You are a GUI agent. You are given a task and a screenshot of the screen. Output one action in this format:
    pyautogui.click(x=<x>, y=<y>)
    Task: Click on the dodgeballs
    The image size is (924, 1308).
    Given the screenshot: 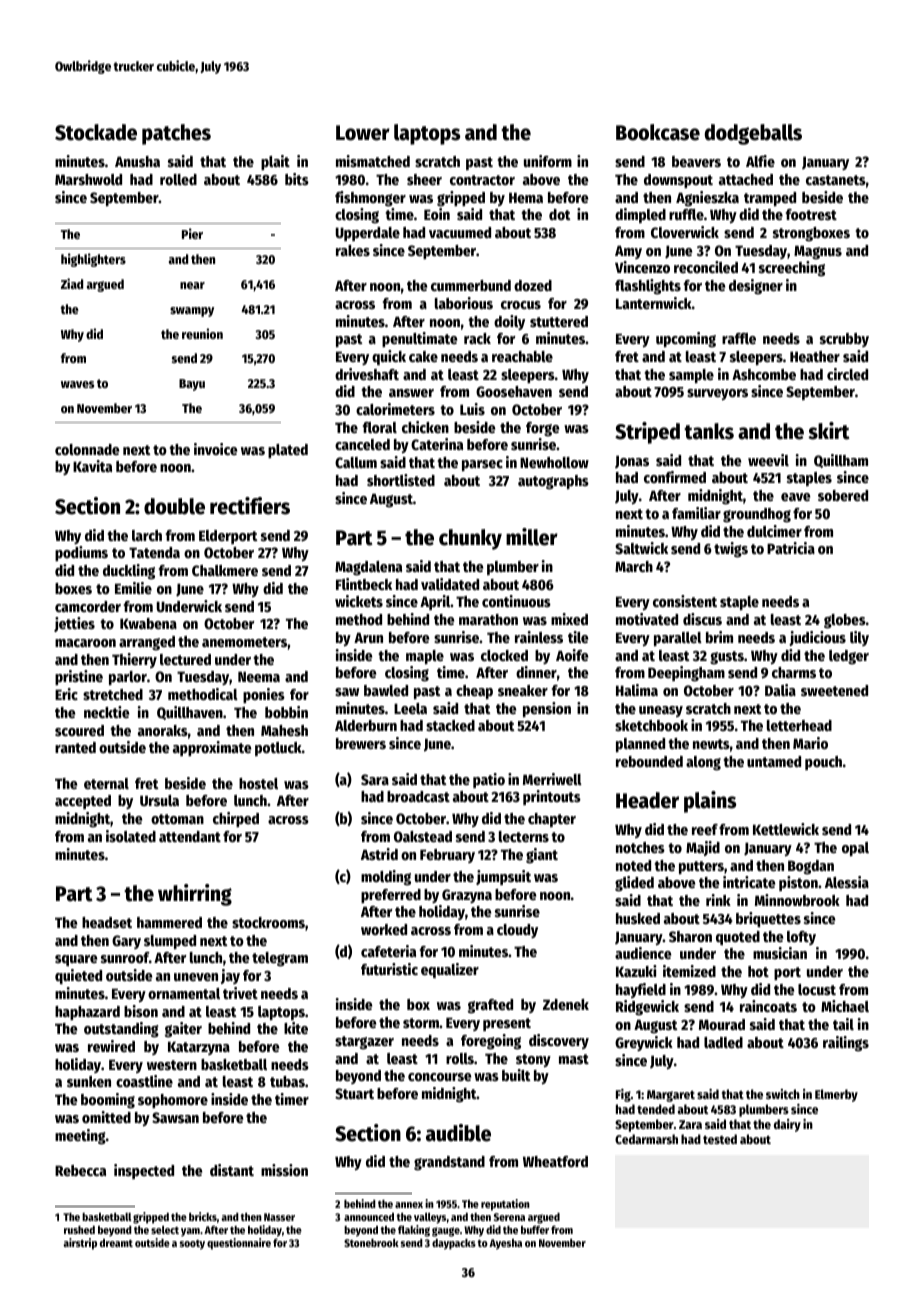 What is the action you would take?
    pyautogui.click(x=753, y=134)
